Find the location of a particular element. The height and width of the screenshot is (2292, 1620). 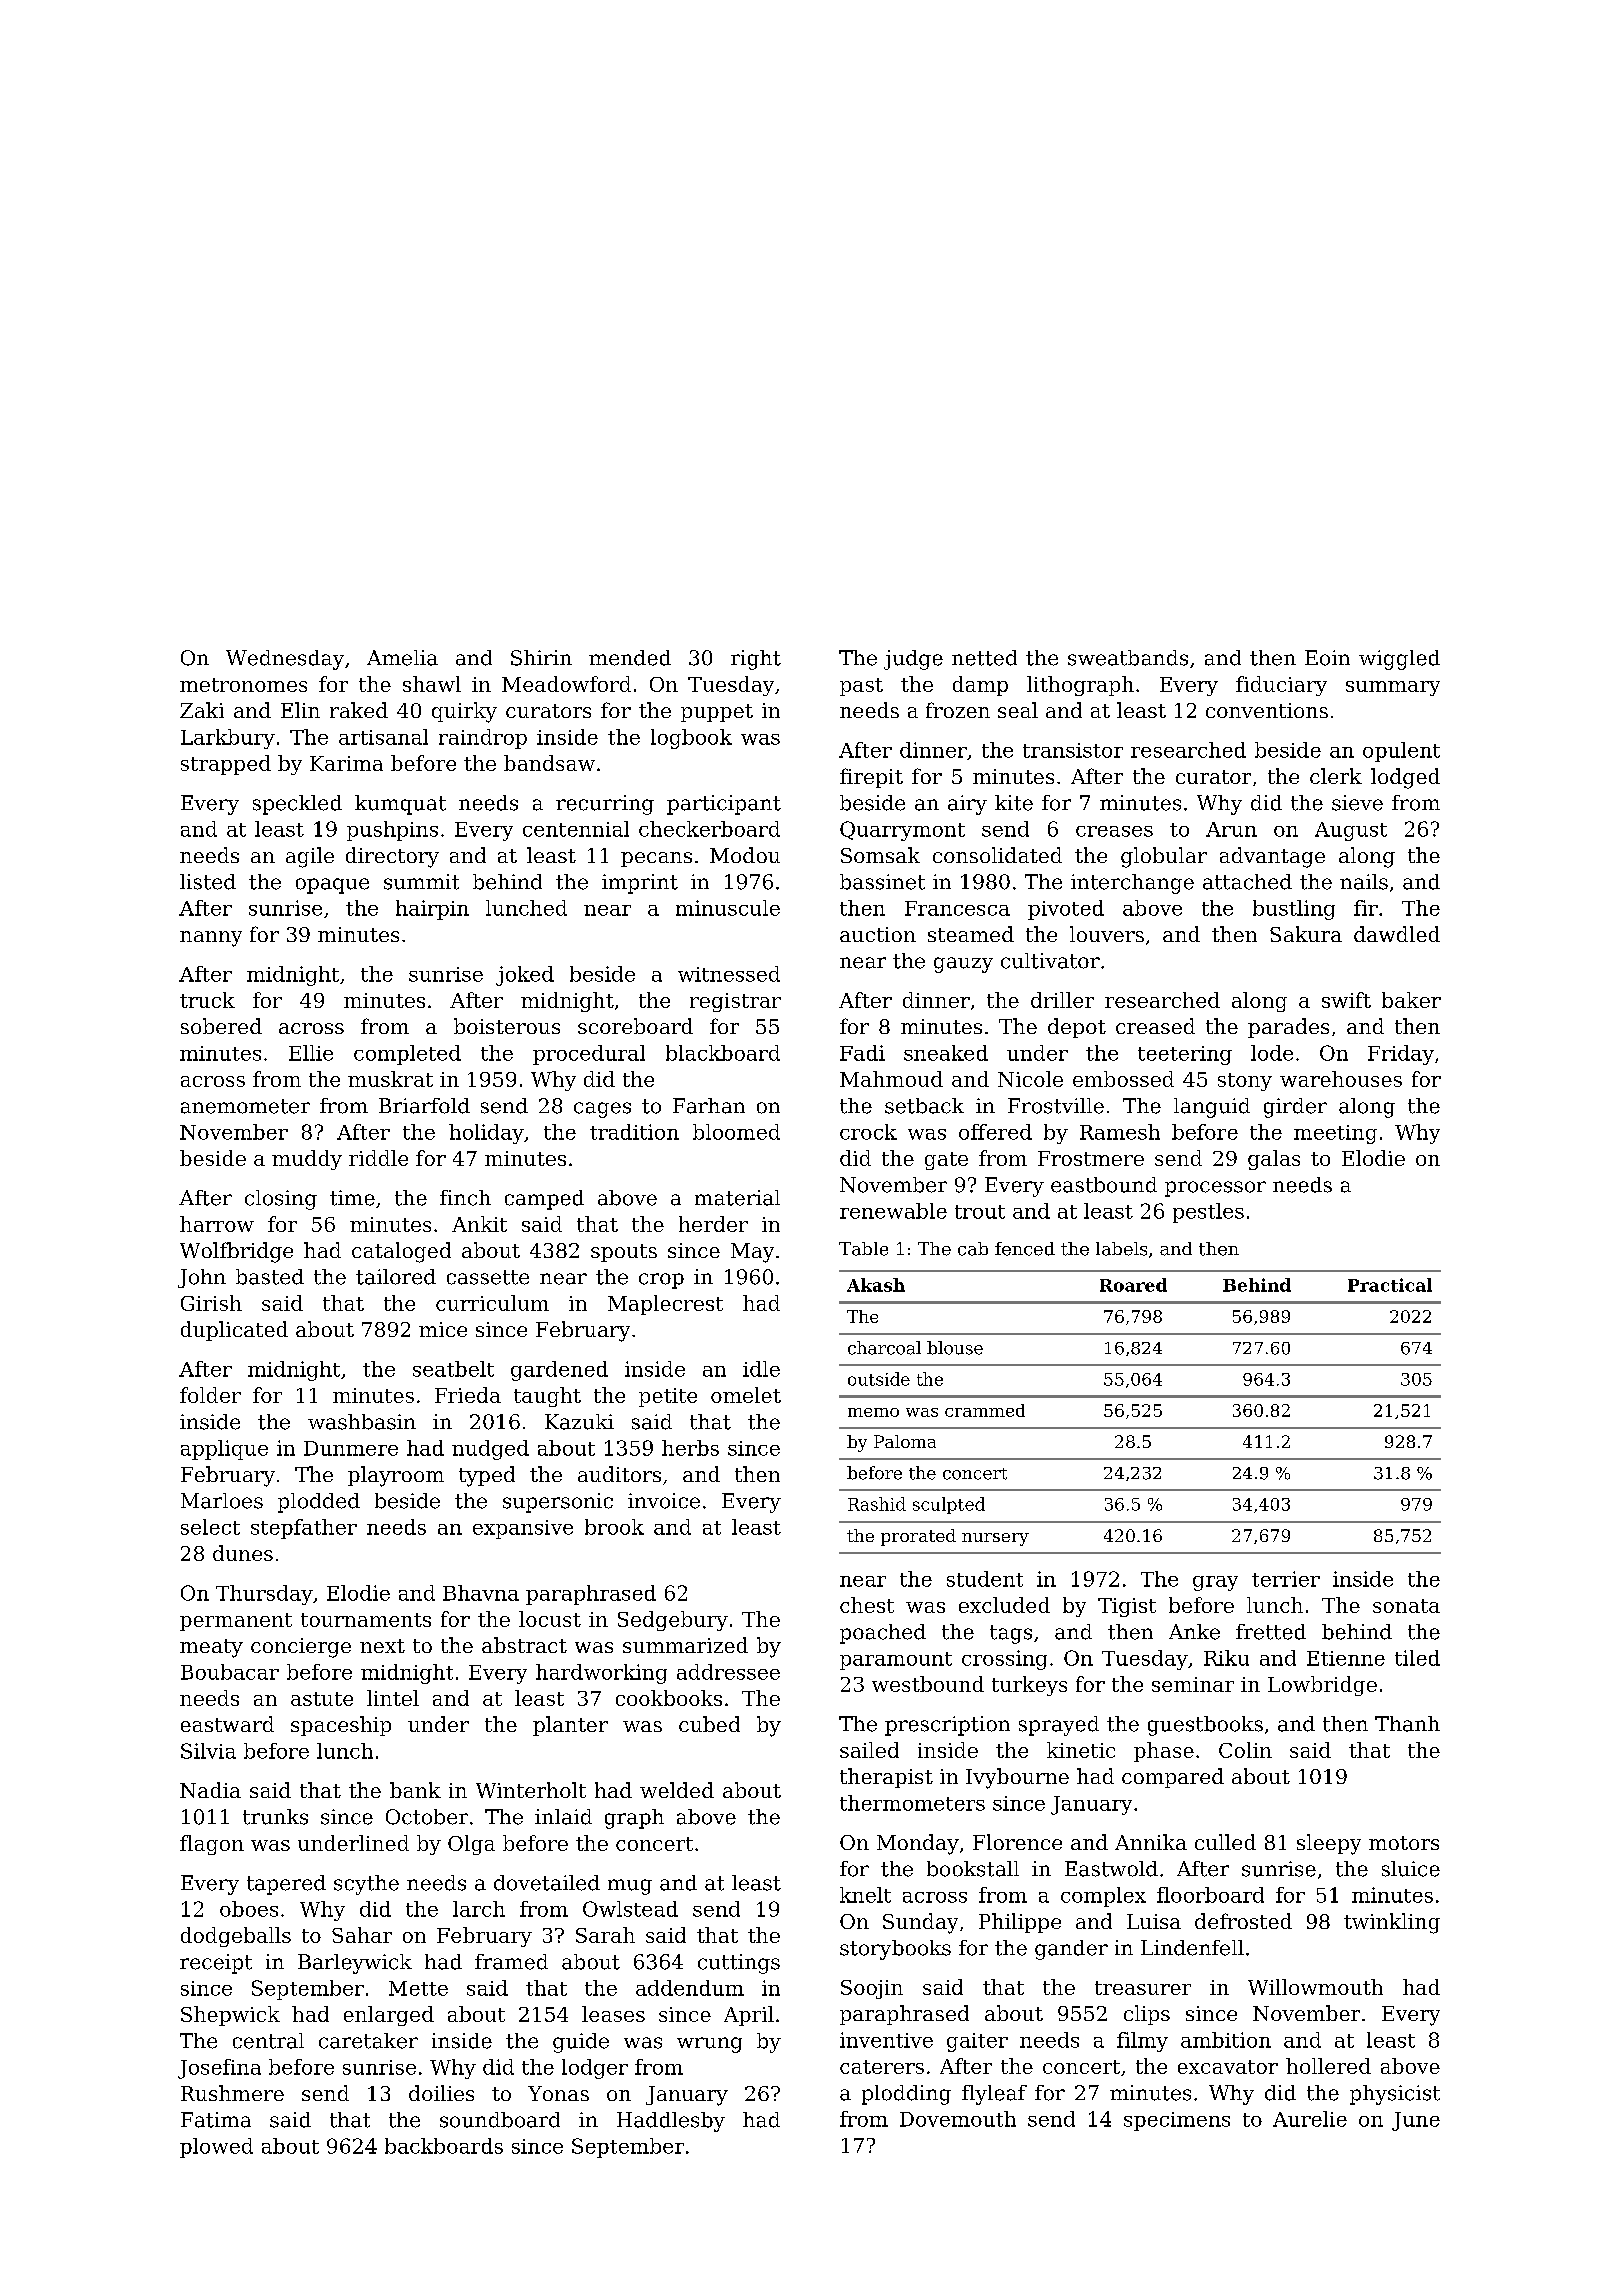

addressee is located at coordinates (728, 1672).
